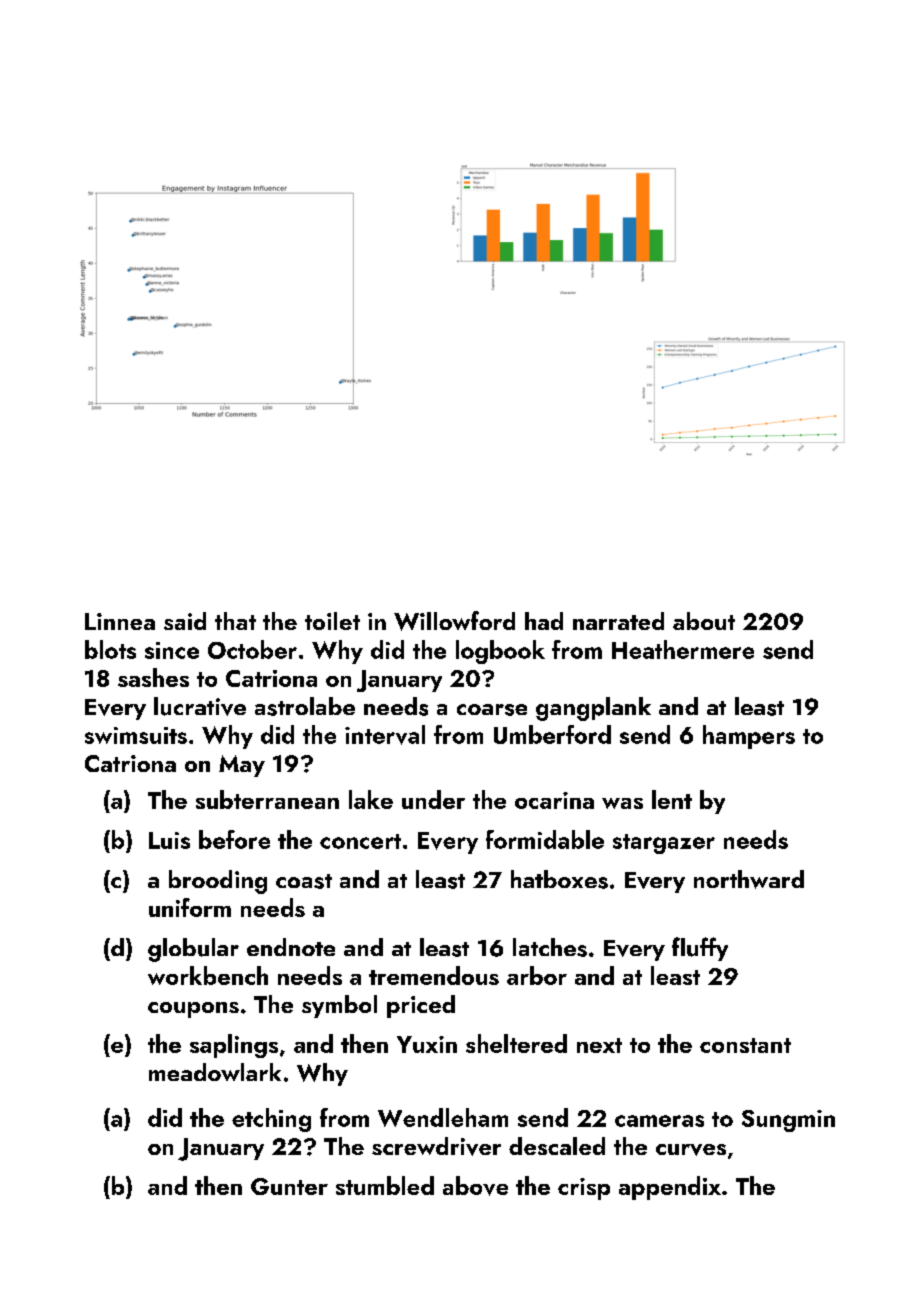 The width and height of the screenshot is (924, 1314). I want to click on Gunter, so click(289, 1186).
